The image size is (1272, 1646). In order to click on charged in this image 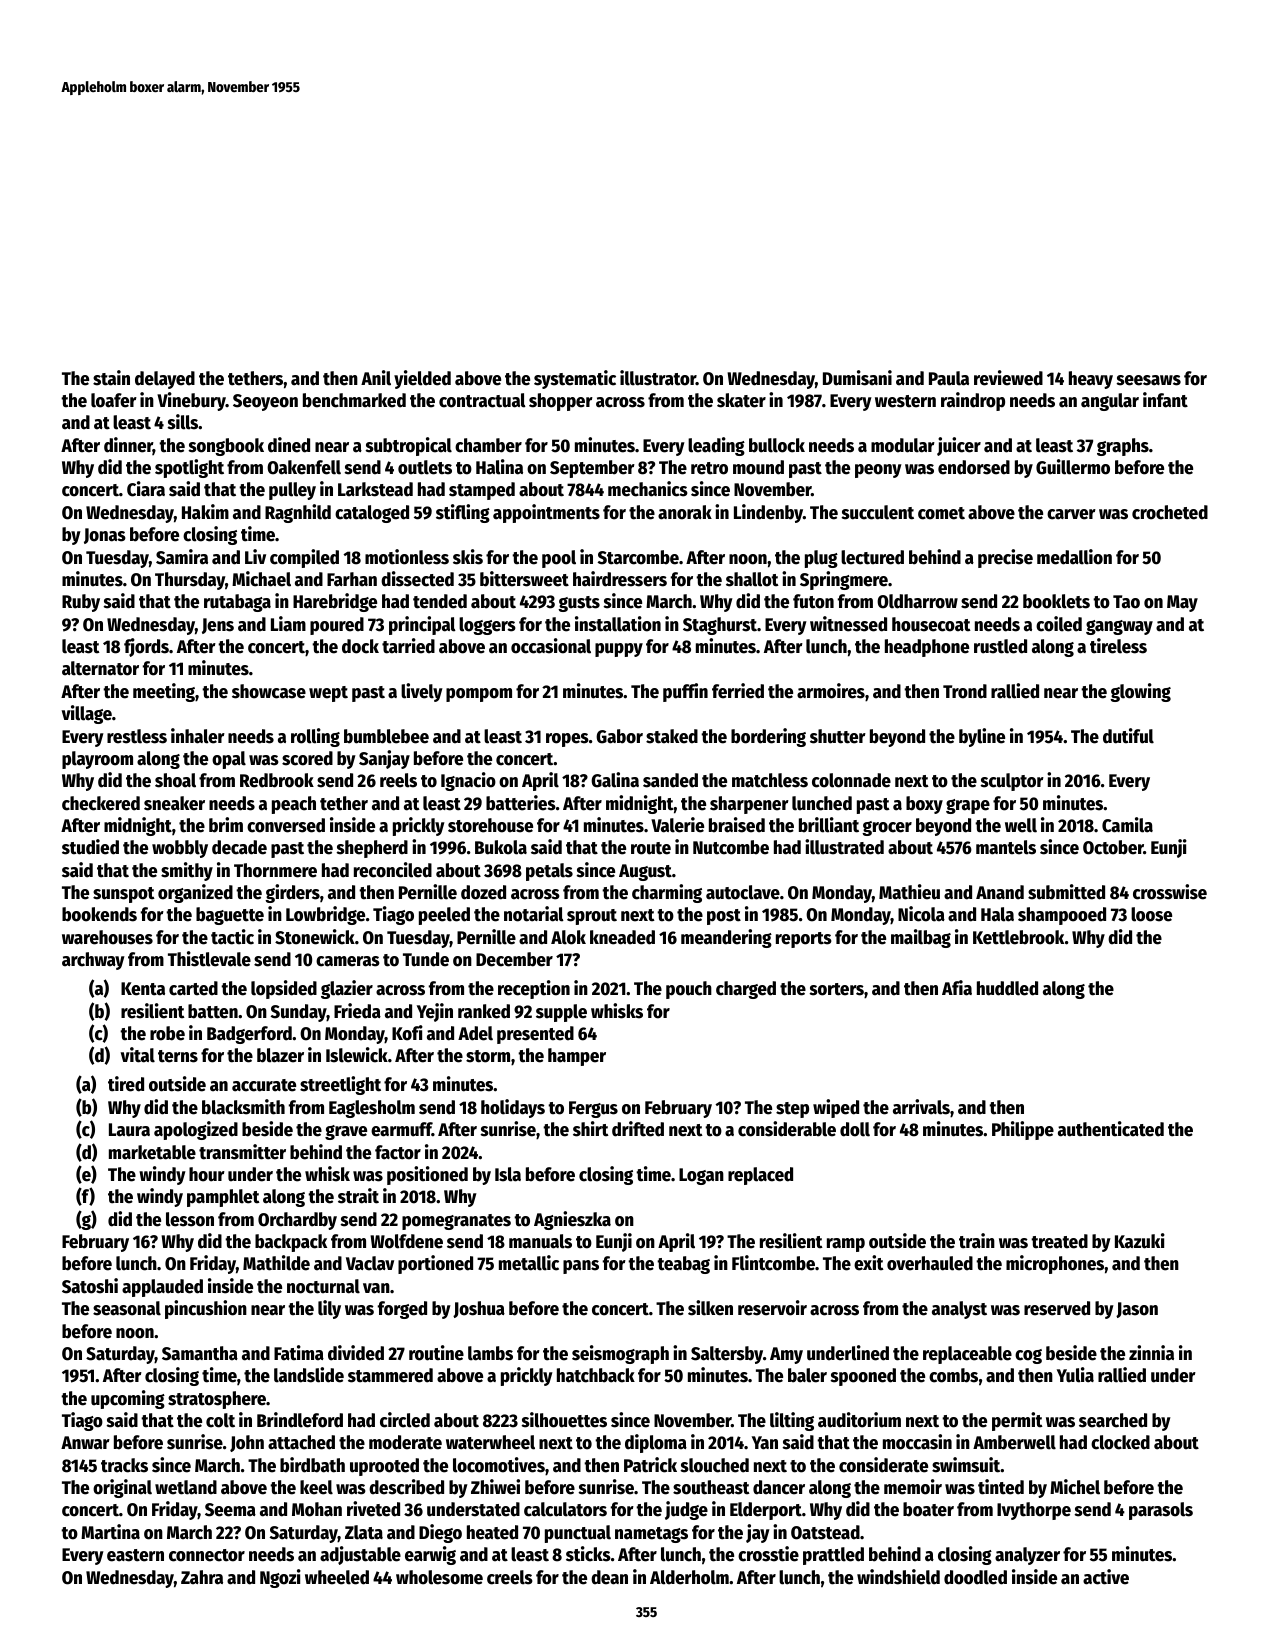, I will do `click(746, 990)`.
